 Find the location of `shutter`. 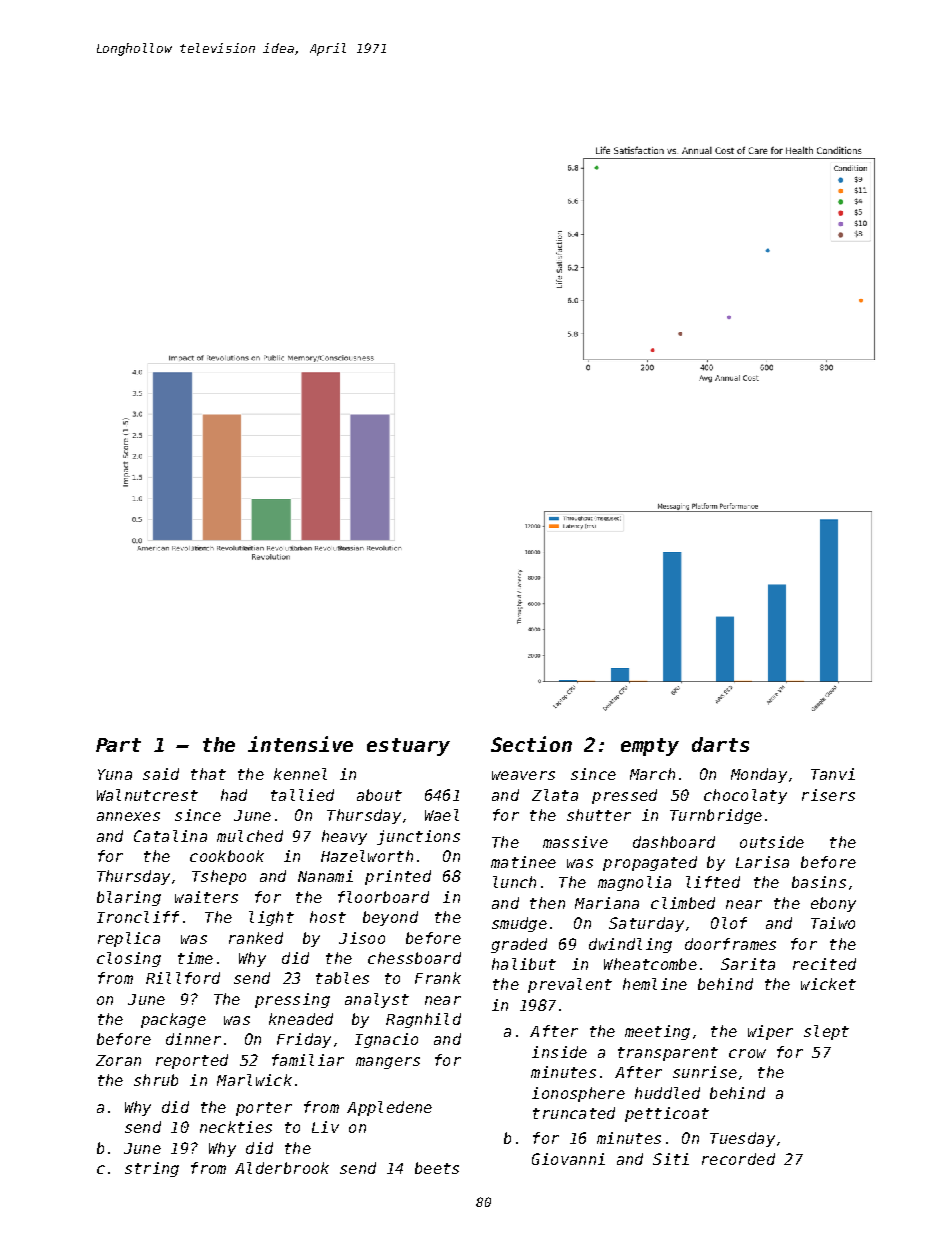

shutter is located at coordinates (599, 815).
